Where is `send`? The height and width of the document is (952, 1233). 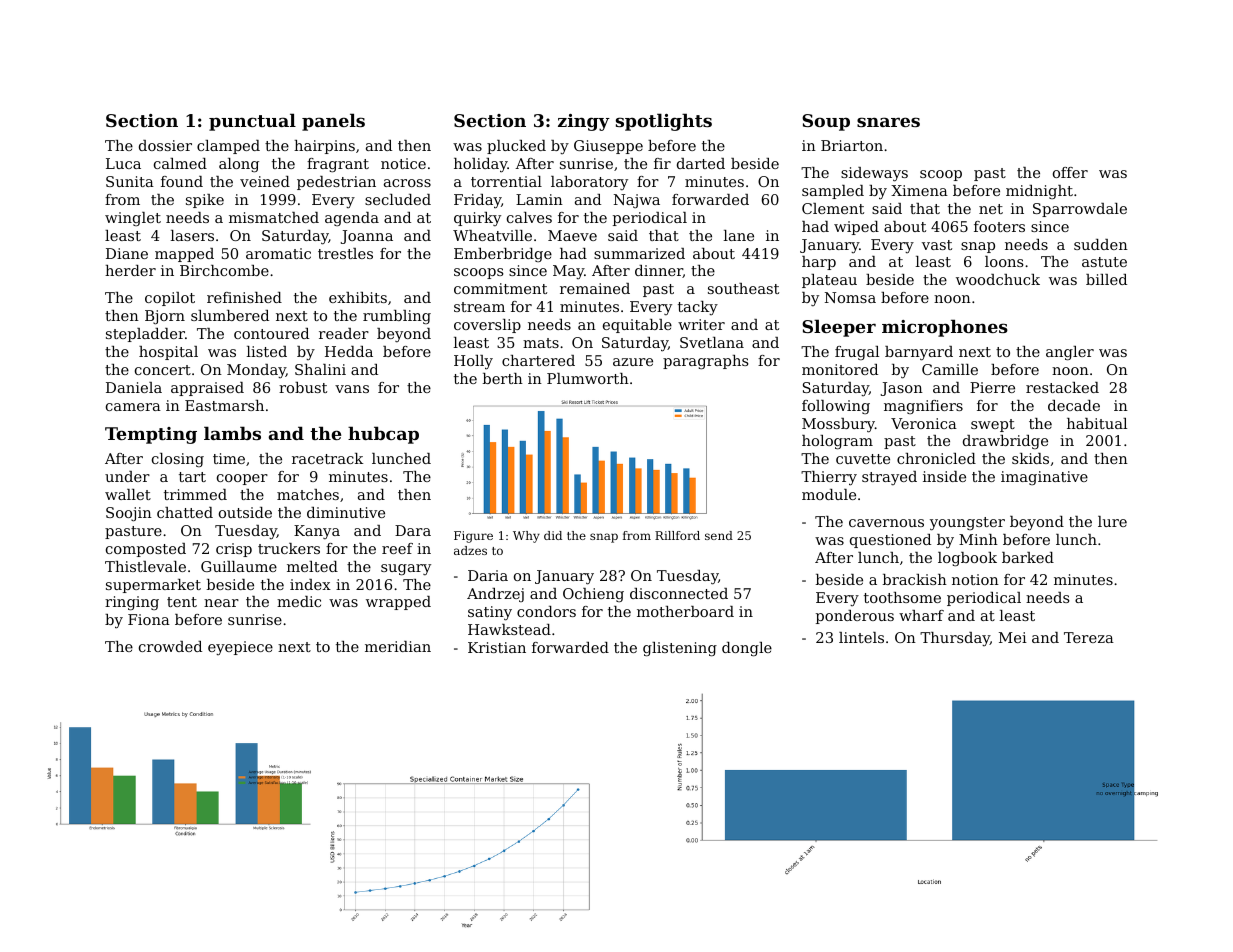
send is located at coordinates (719, 535).
